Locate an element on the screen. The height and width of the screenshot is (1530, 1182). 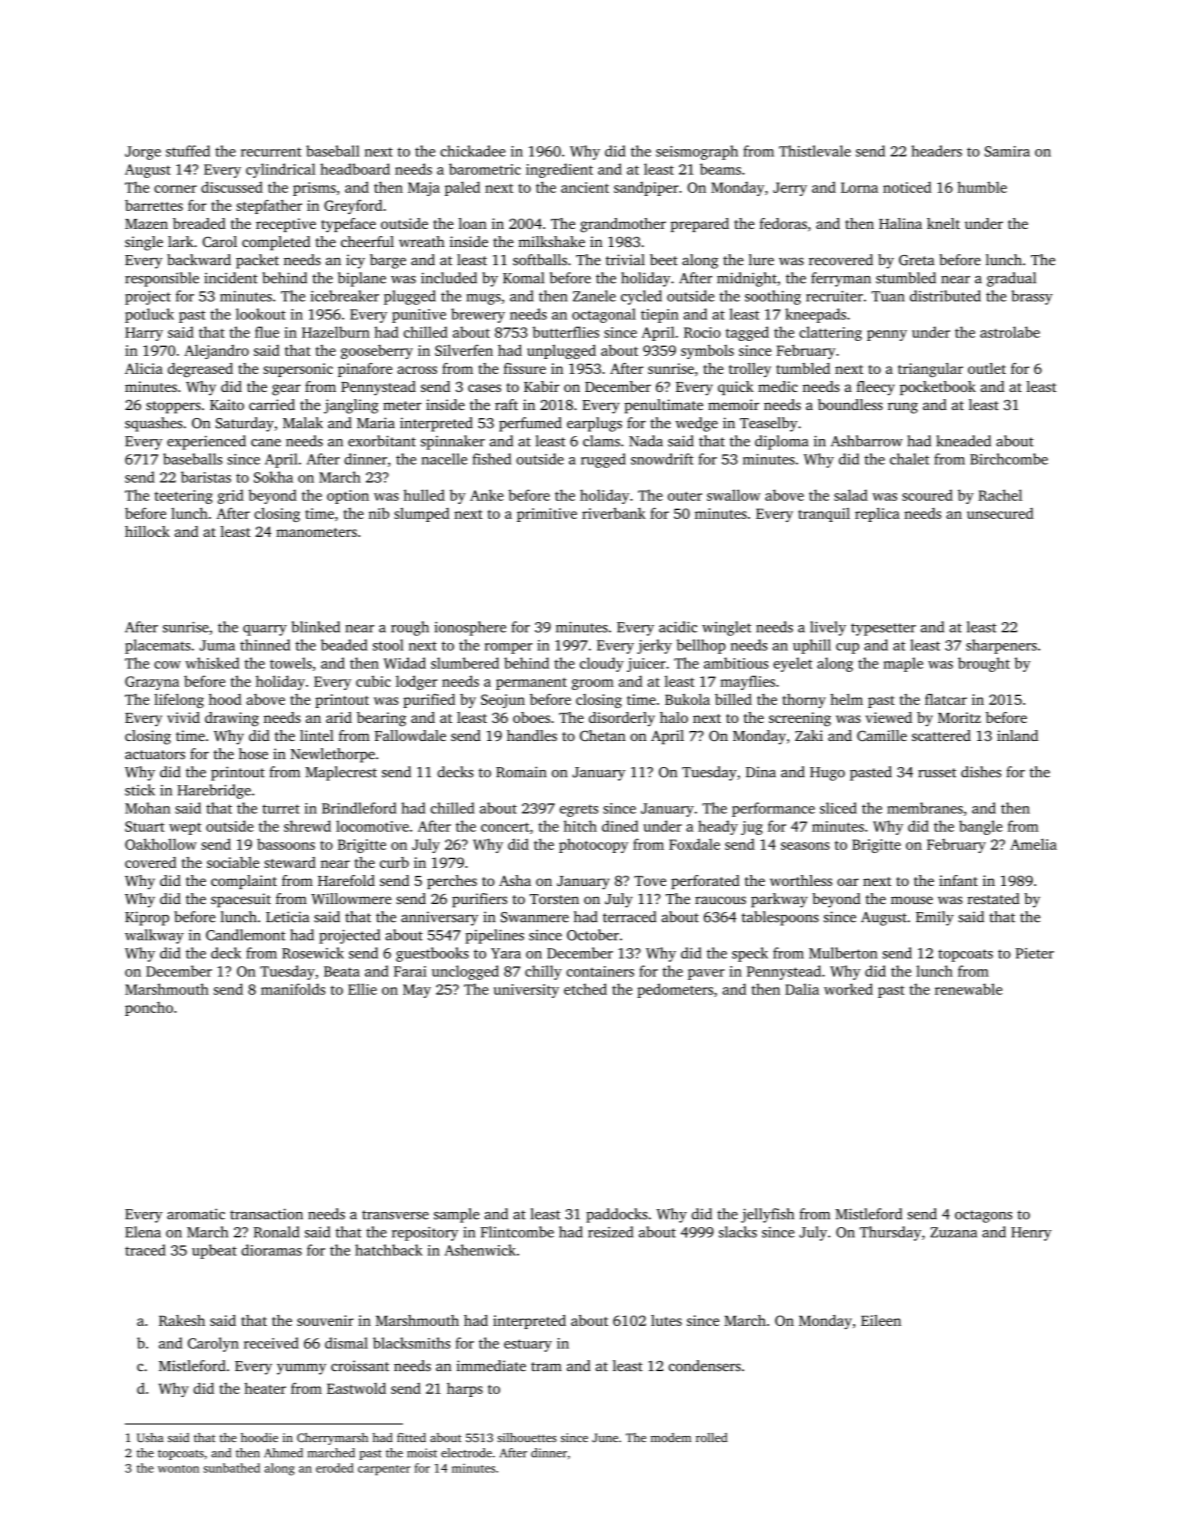
sample is located at coordinates (457, 1215).
